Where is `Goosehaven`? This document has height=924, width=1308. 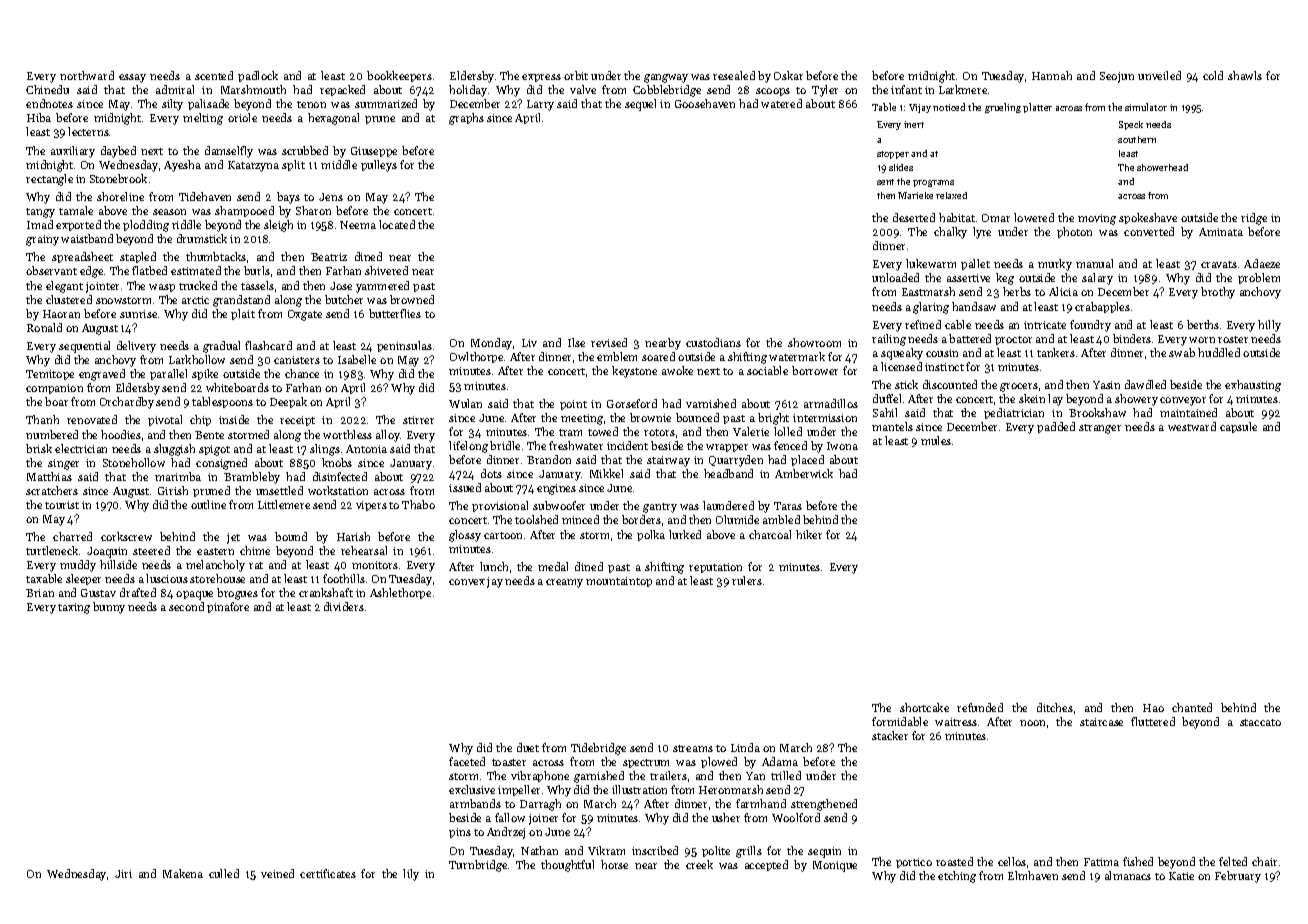 Goosehaven is located at coordinates (705, 103).
